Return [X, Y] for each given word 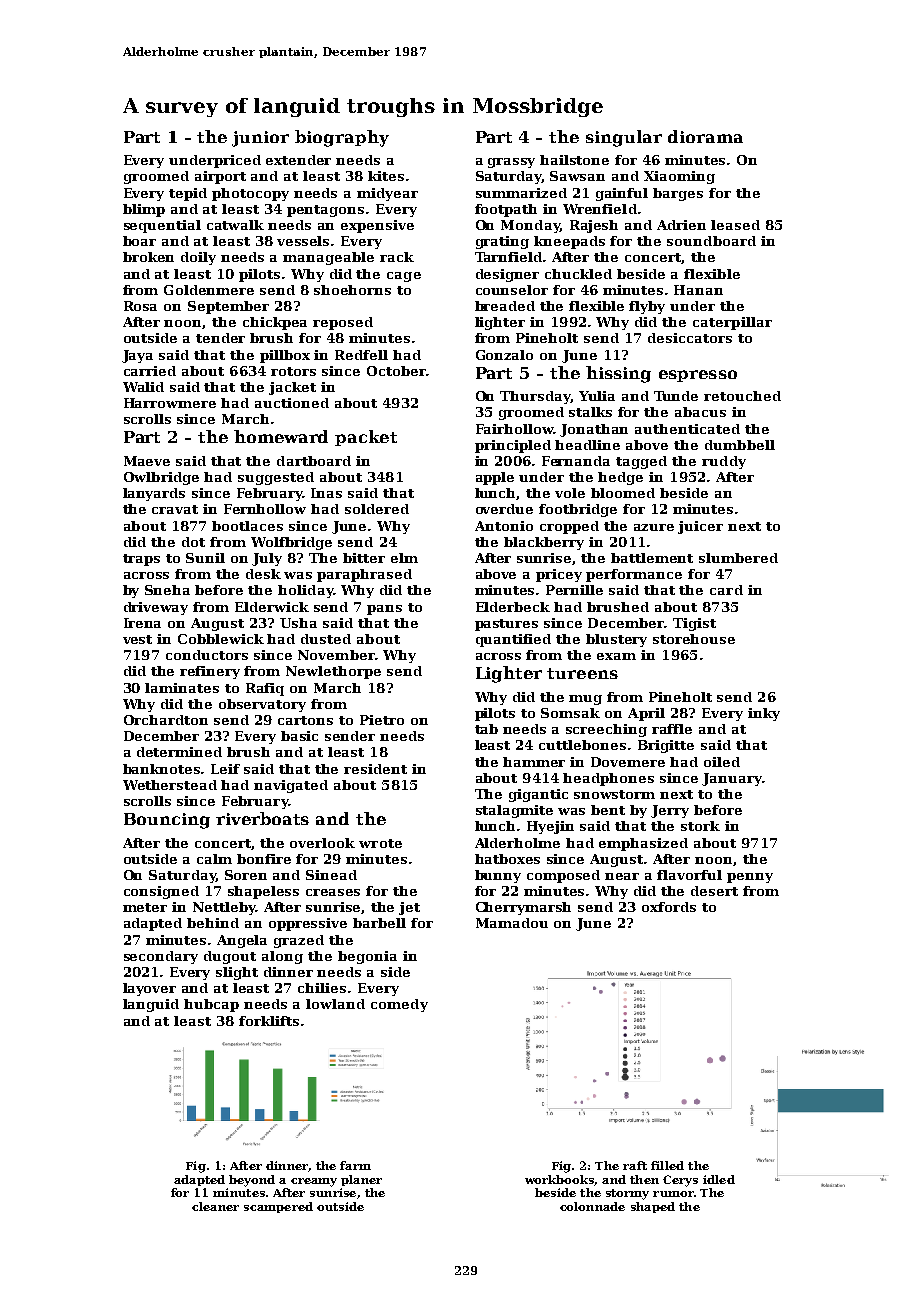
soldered [377, 509]
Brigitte [666, 746]
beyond [252, 1181]
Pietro [382, 720]
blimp [144, 210]
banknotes [161, 769]
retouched [742, 396]
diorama [705, 136]
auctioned [292, 403]
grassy [511, 163]
